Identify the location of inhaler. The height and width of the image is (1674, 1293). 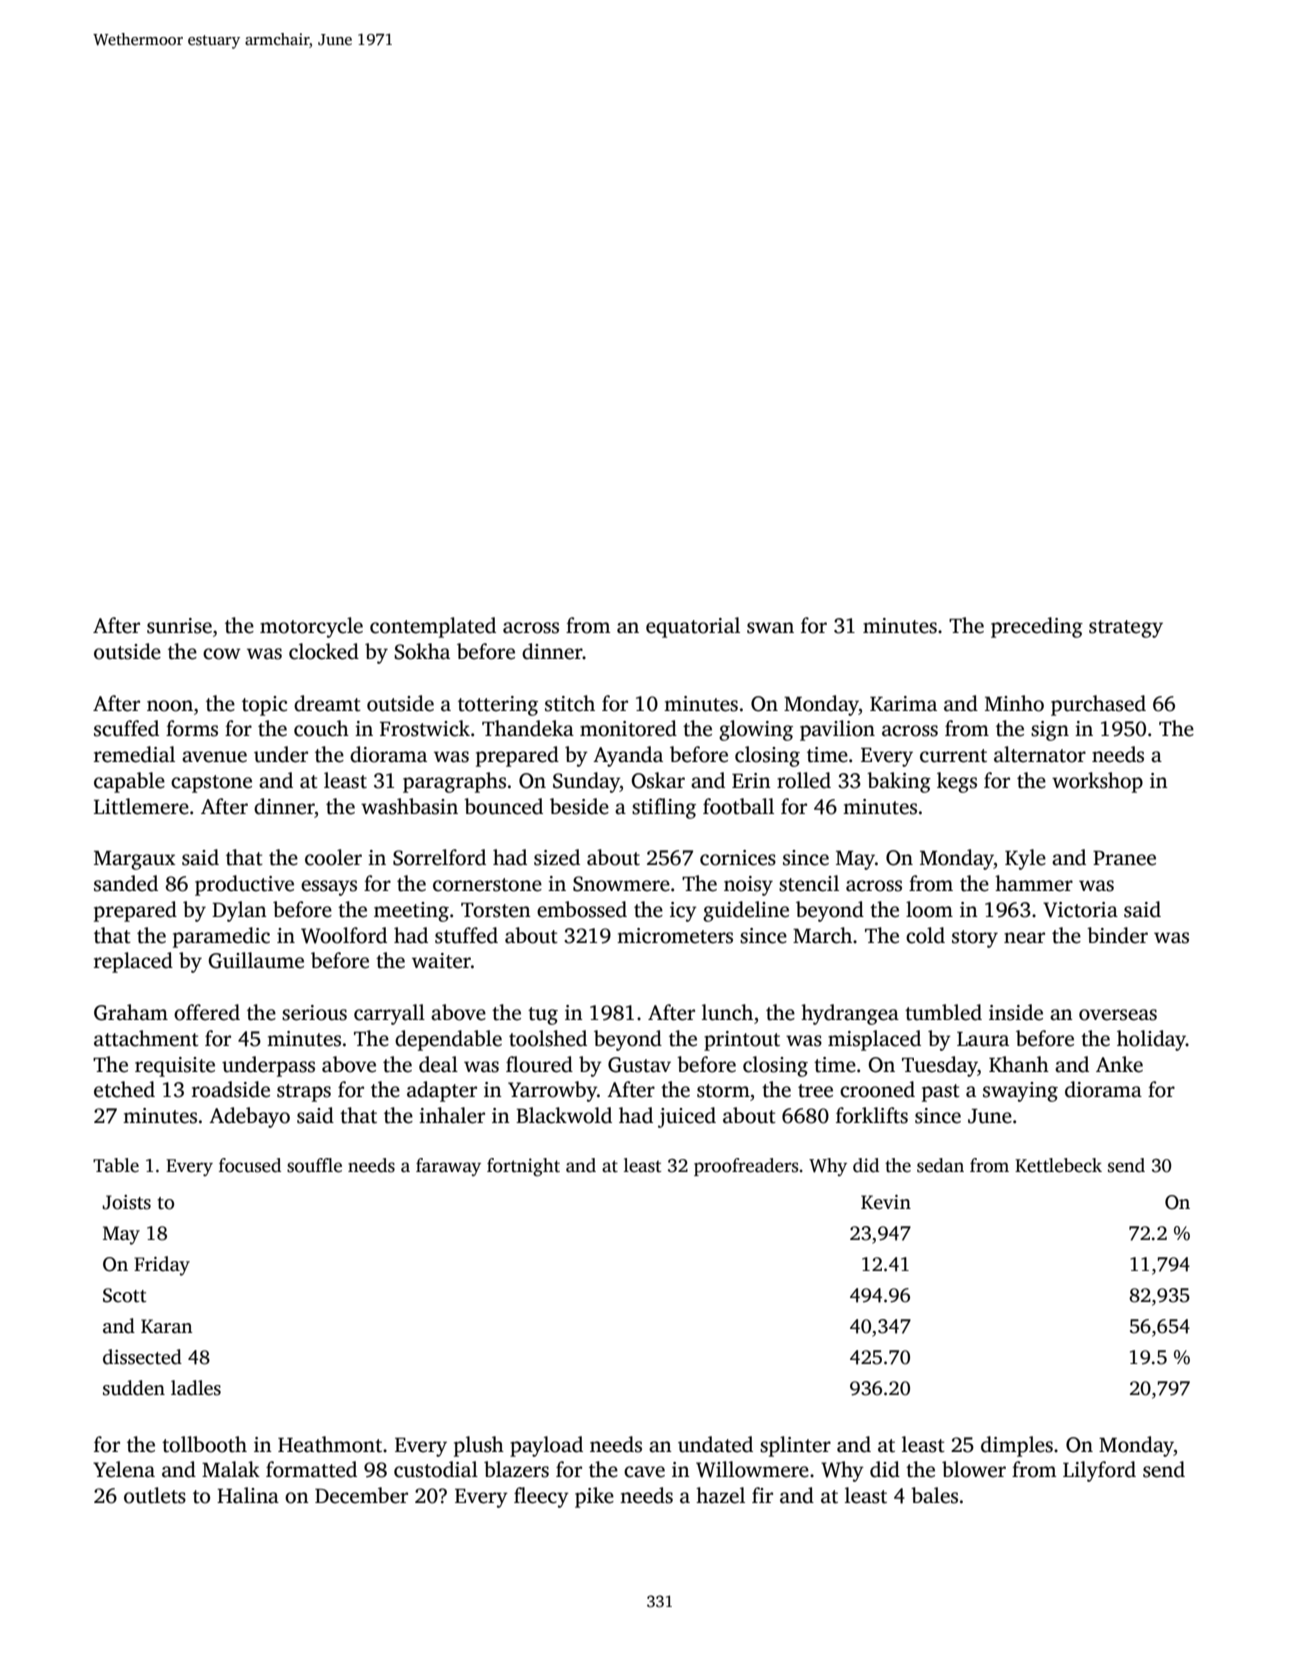
(452, 1115).
